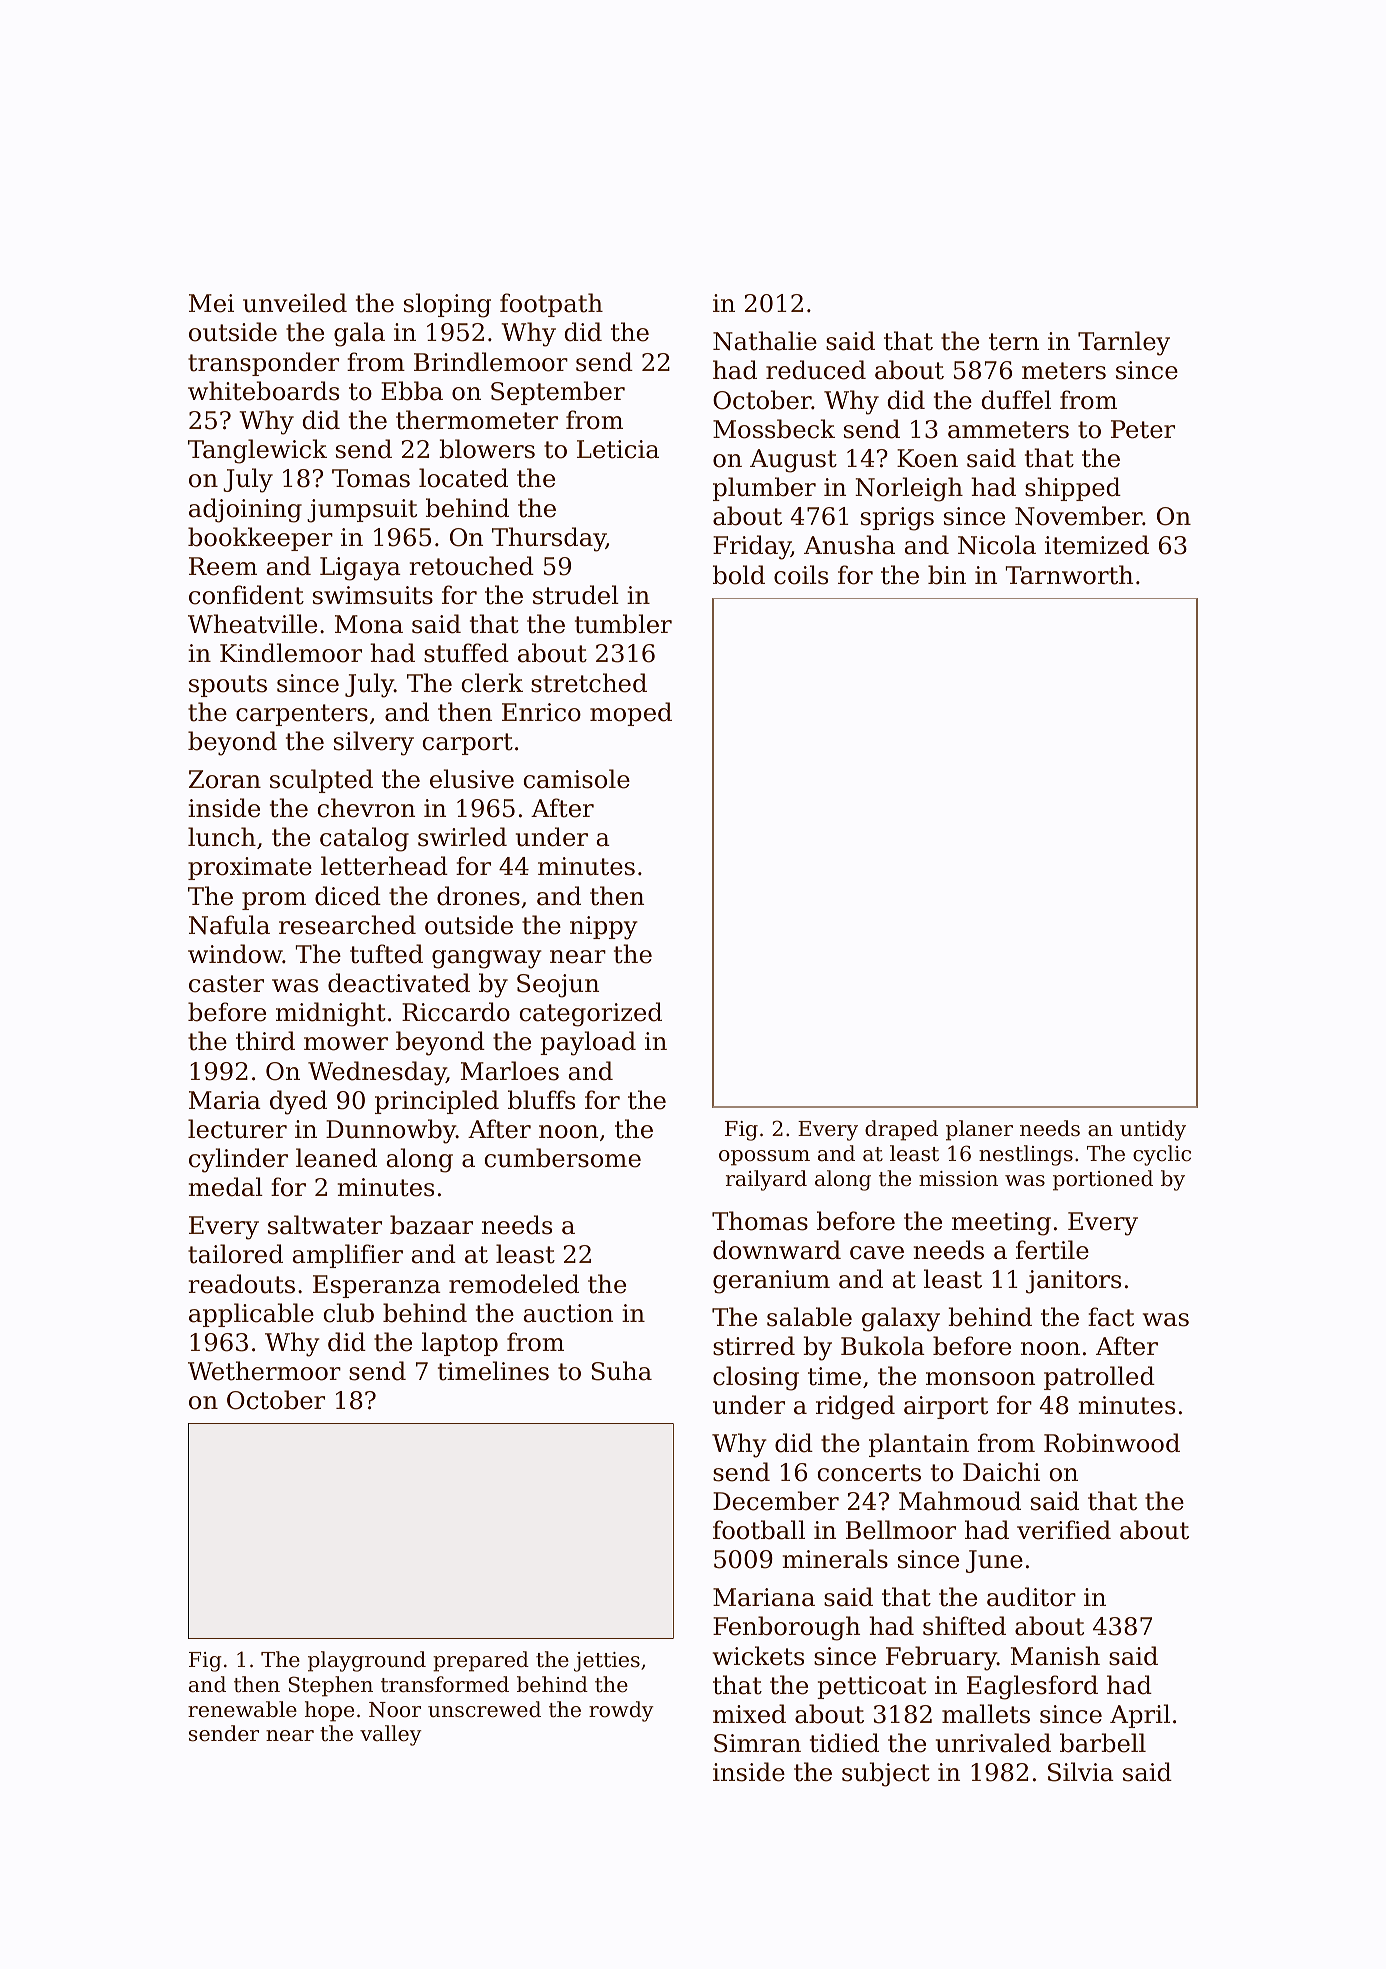  What do you see at coordinates (1111, 1317) in the screenshot?
I see `fact` at bounding box center [1111, 1317].
